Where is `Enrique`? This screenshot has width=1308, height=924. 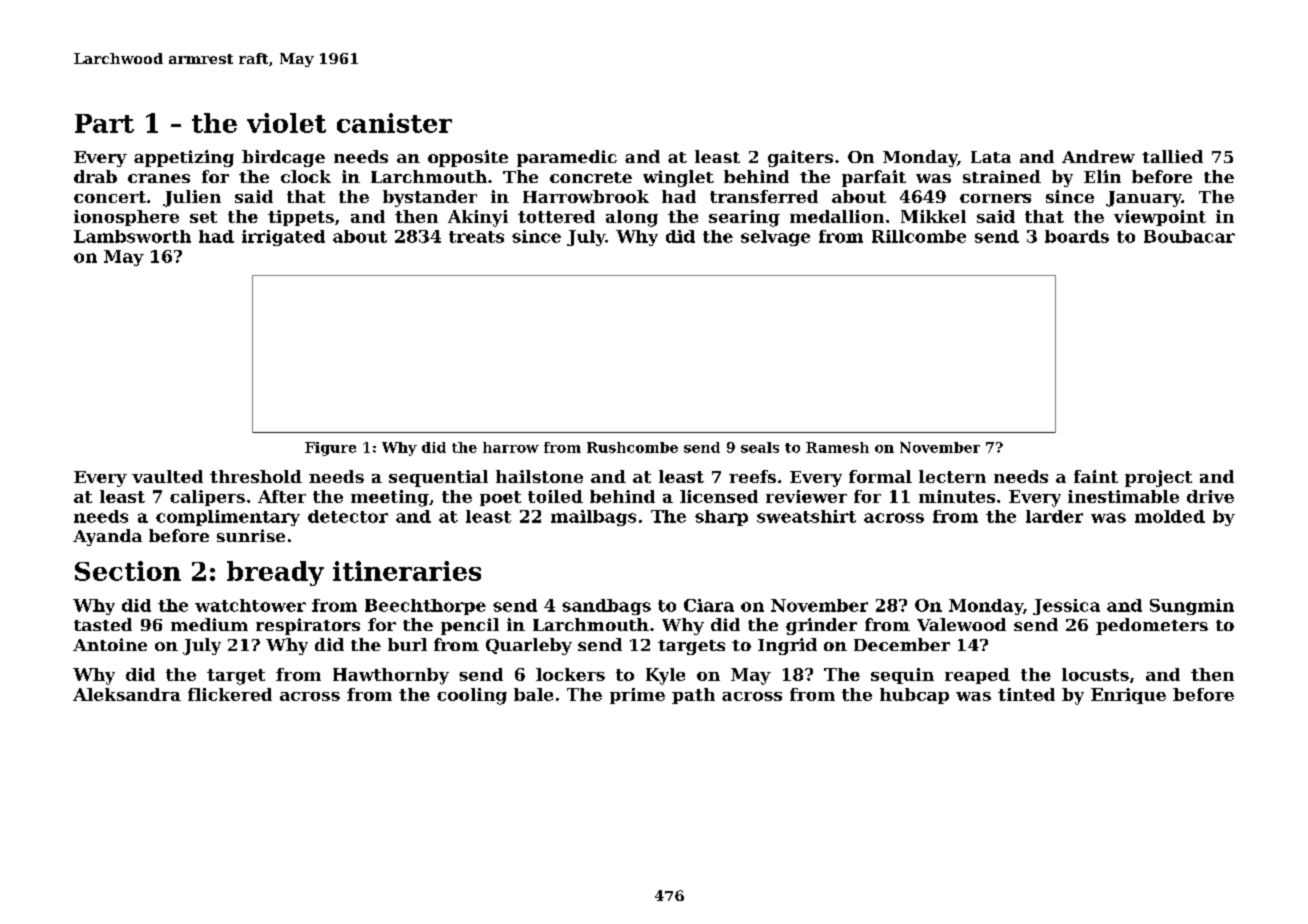 Enrique is located at coordinates (1128, 696).
